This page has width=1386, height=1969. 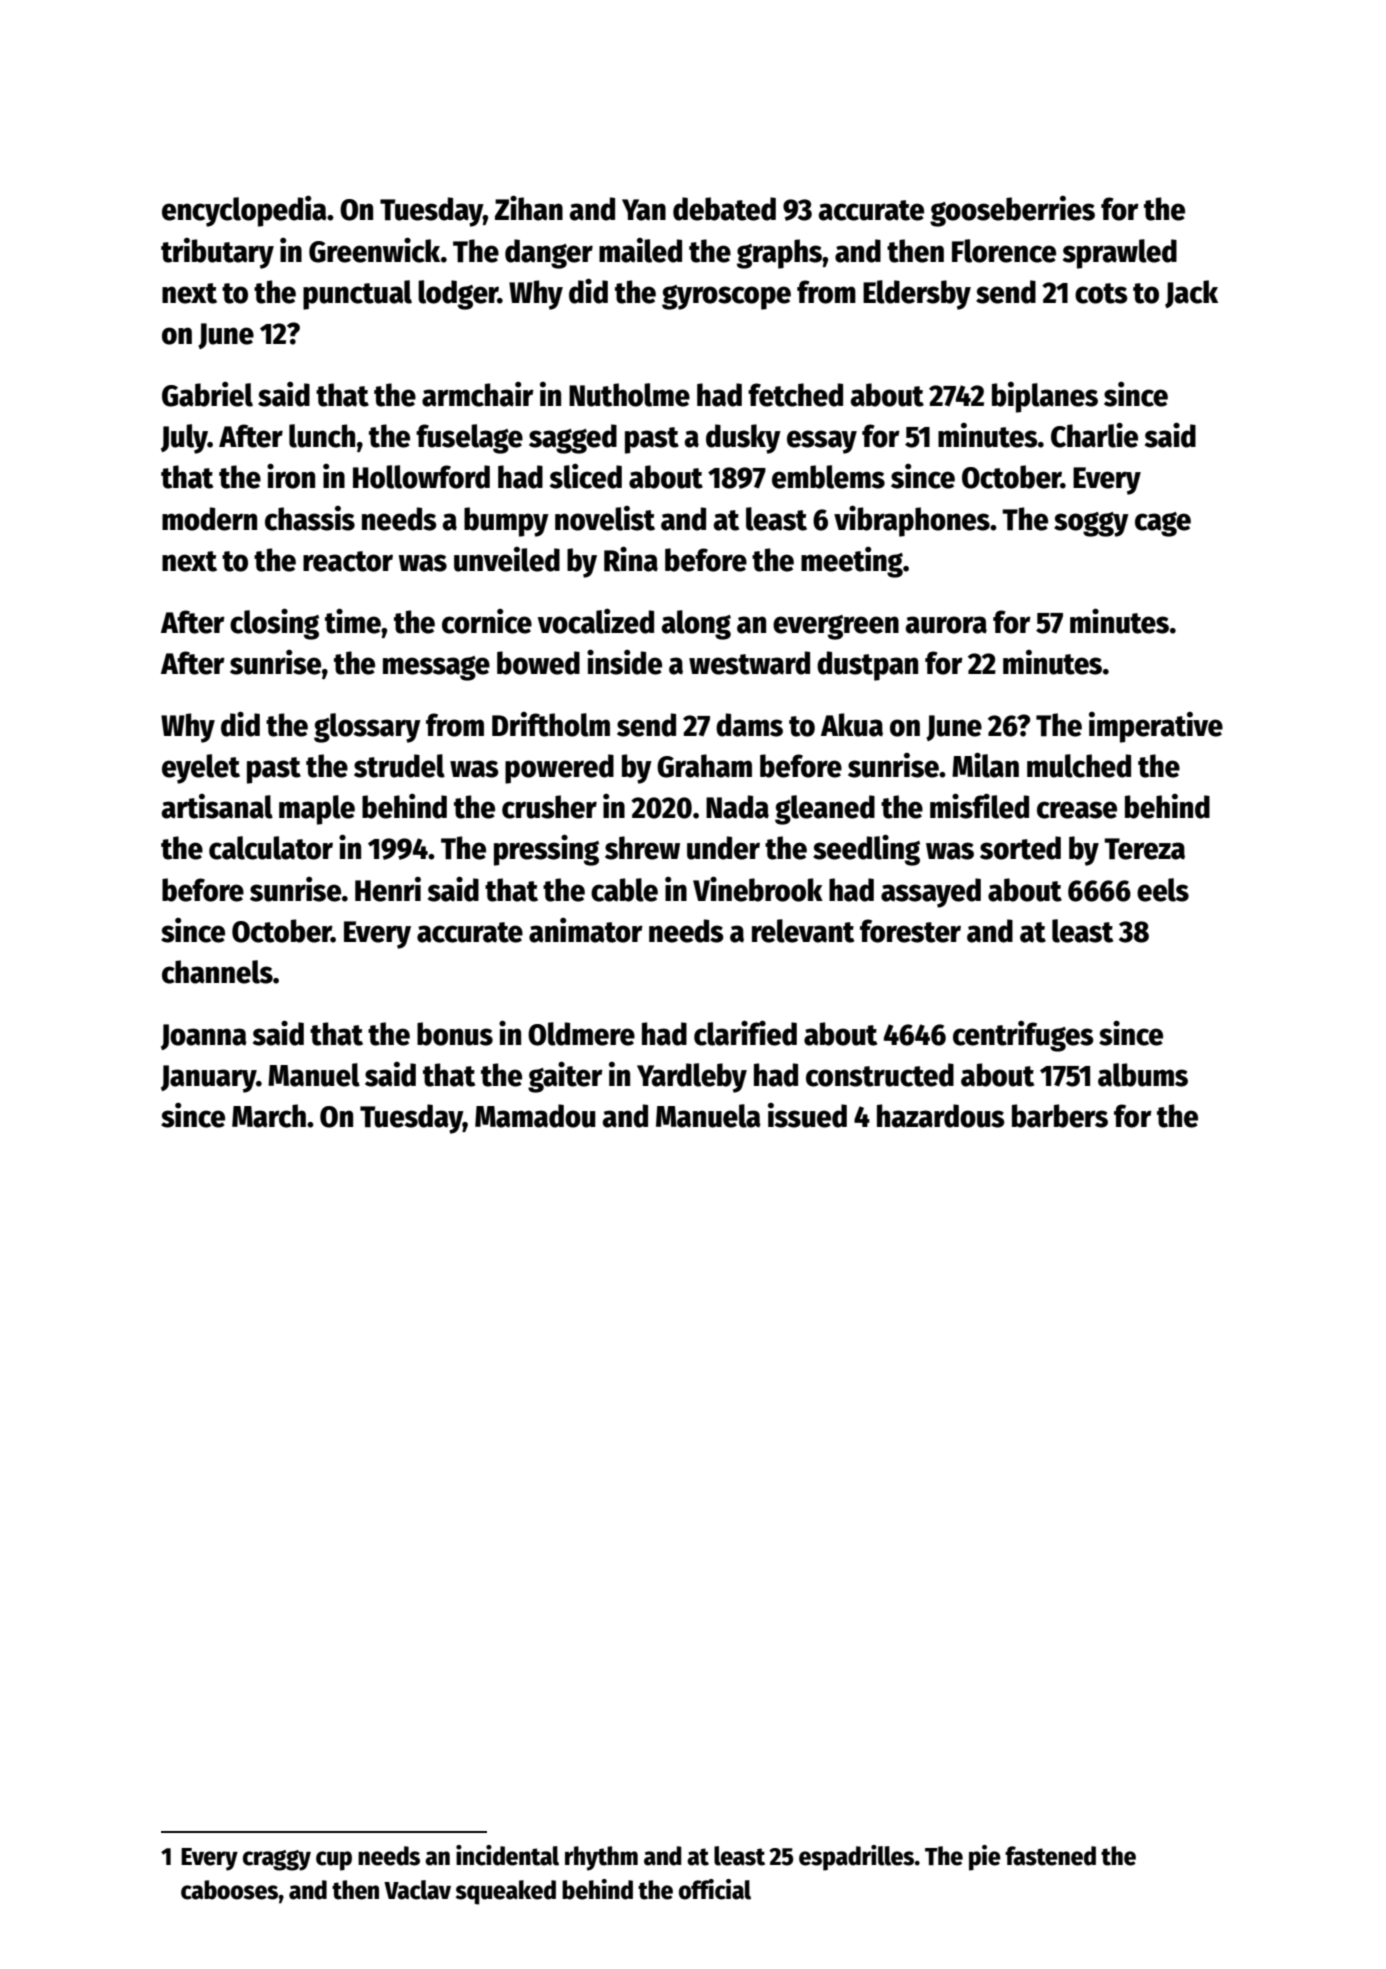 What do you see at coordinates (274, 624) in the page?
I see `closing` at bounding box center [274, 624].
